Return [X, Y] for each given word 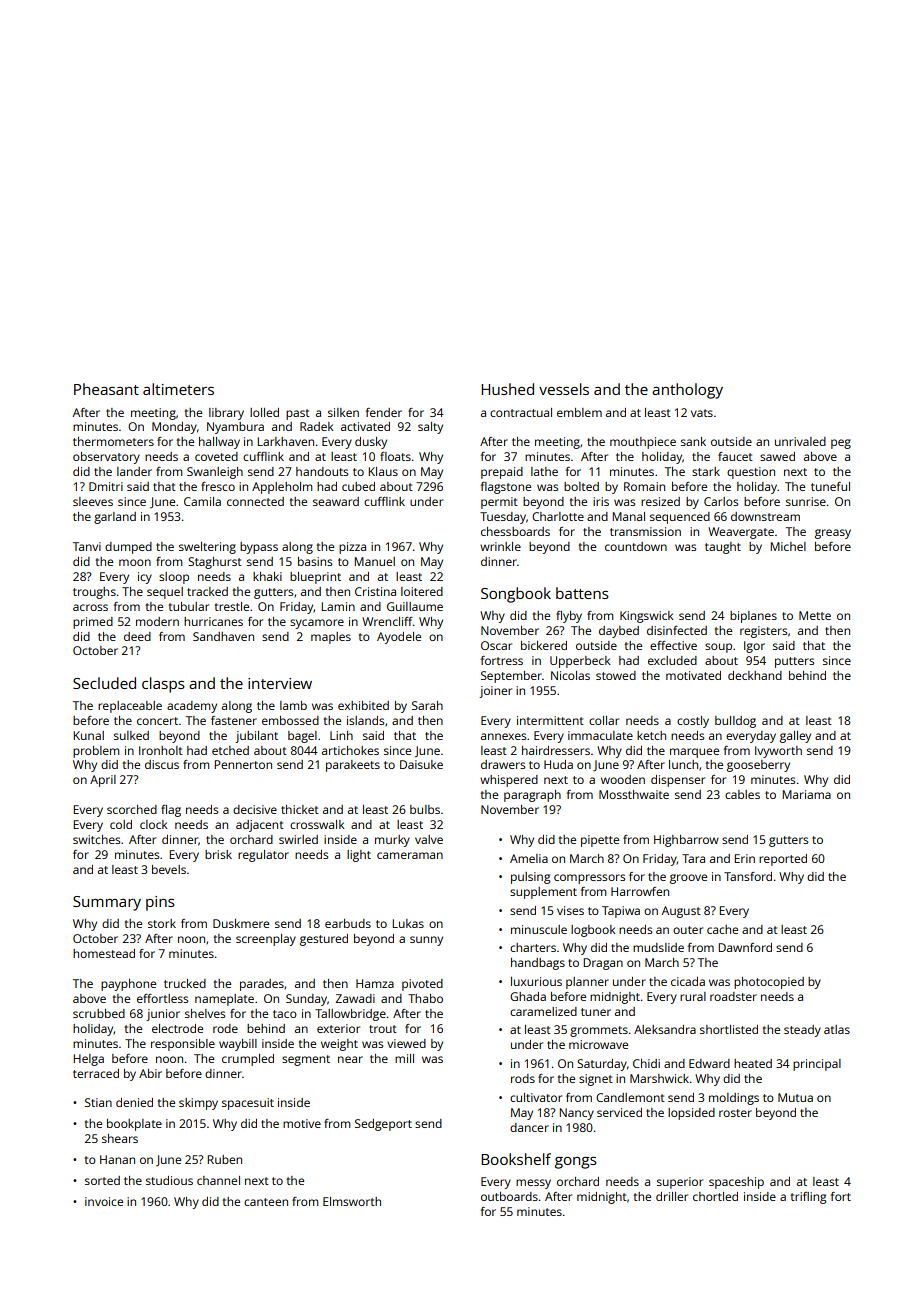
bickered [544, 645]
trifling [809, 1198]
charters [533, 947]
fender [384, 412]
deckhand [755, 675]
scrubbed [99, 1013]
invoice [104, 1201]
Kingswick [647, 617]
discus [162, 764]
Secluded [104, 683]
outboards [509, 1196]
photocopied [769, 983]
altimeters [178, 389]
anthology [687, 391]
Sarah [427, 705]
